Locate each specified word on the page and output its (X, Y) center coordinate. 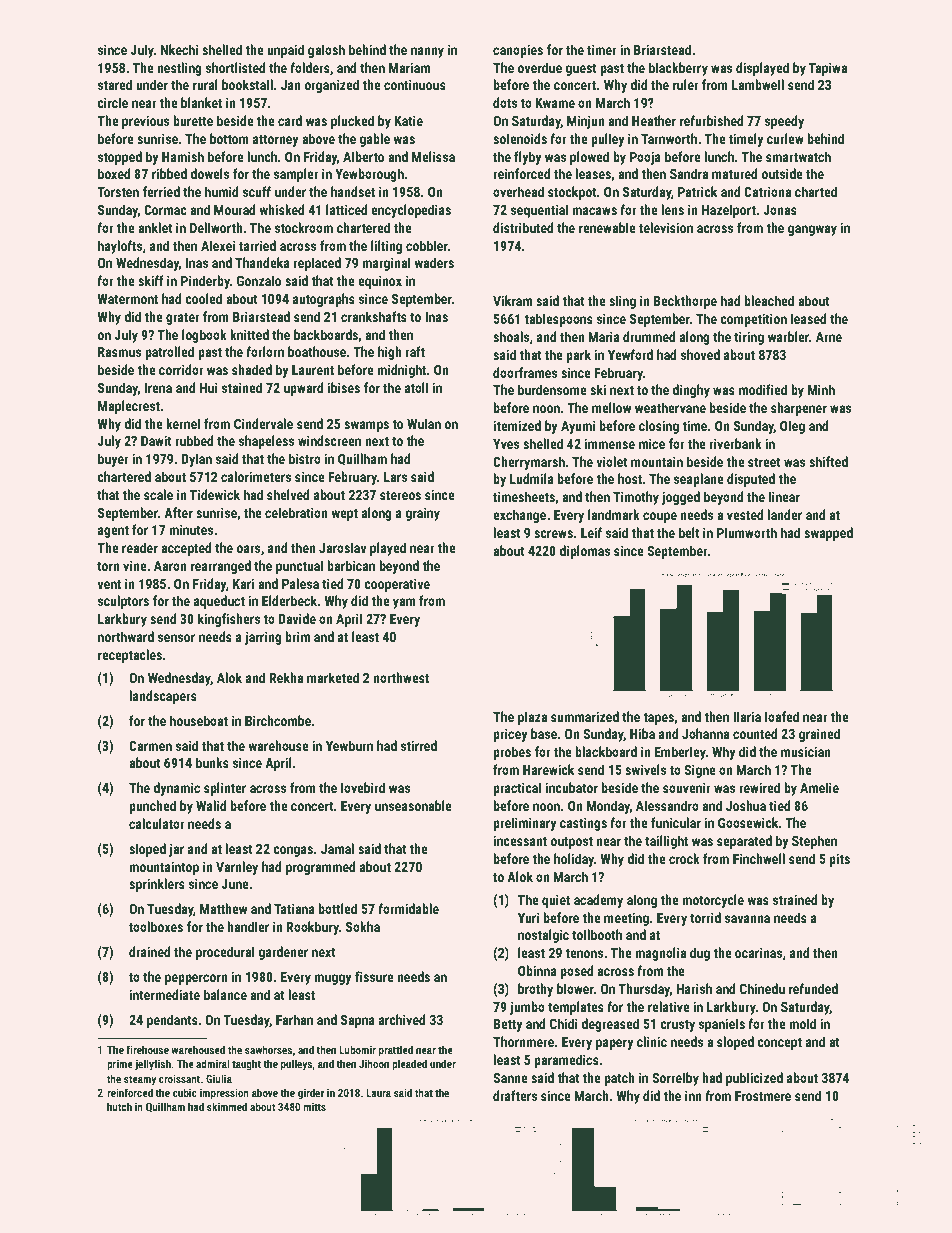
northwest (401, 677)
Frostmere (763, 1096)
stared (115, 84)
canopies (518, 51)
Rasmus (119, 352)
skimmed (227, 1106)
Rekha (286, 677)
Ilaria (747, 716)
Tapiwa (828, 69)
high (390, 353)
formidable (408, 908)
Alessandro (667, 805)
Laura (378, 1093)
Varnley (237, 868)
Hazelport (729, 211)
